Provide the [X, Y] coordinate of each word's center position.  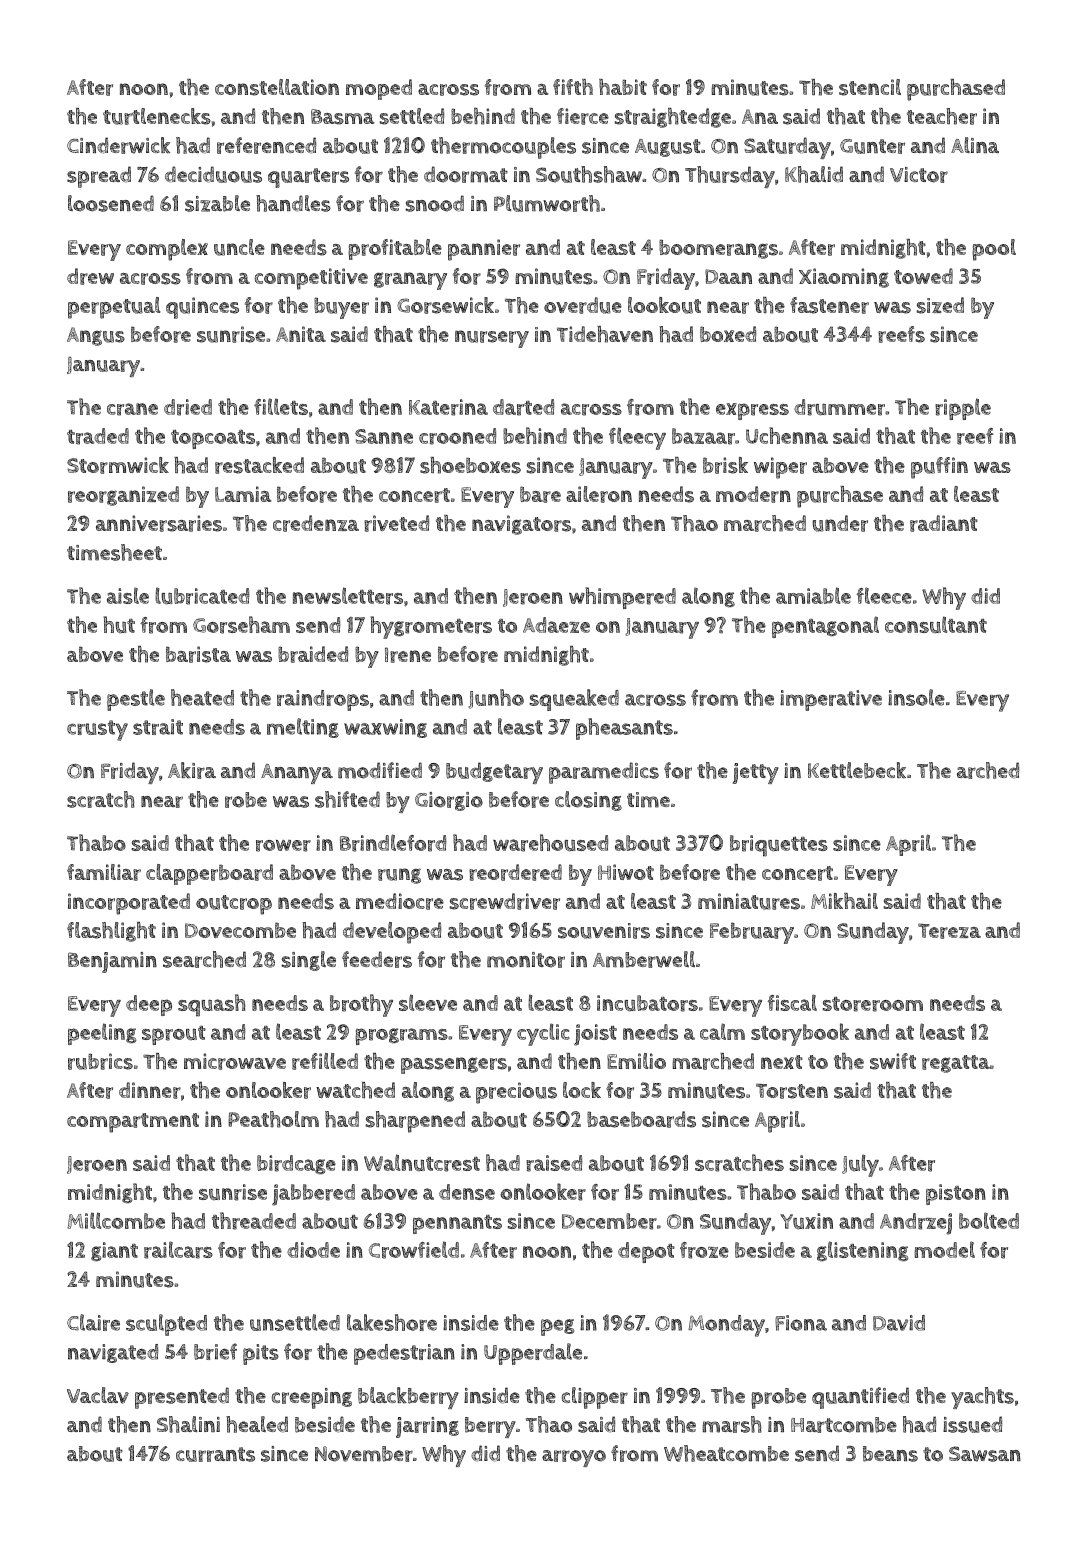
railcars [178, 1250]
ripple [963, 409]
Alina [975, 145]
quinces [202, 308]
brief [215, 1351]
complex [167, 250]
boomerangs [718, 249]
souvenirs [604, 931]
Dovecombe [240, 930]
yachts [982, 1398]
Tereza [949, 931]
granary [410, 281]
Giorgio [449, 801]
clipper [595, 1398]
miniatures [749, 901]
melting [303, 728]
